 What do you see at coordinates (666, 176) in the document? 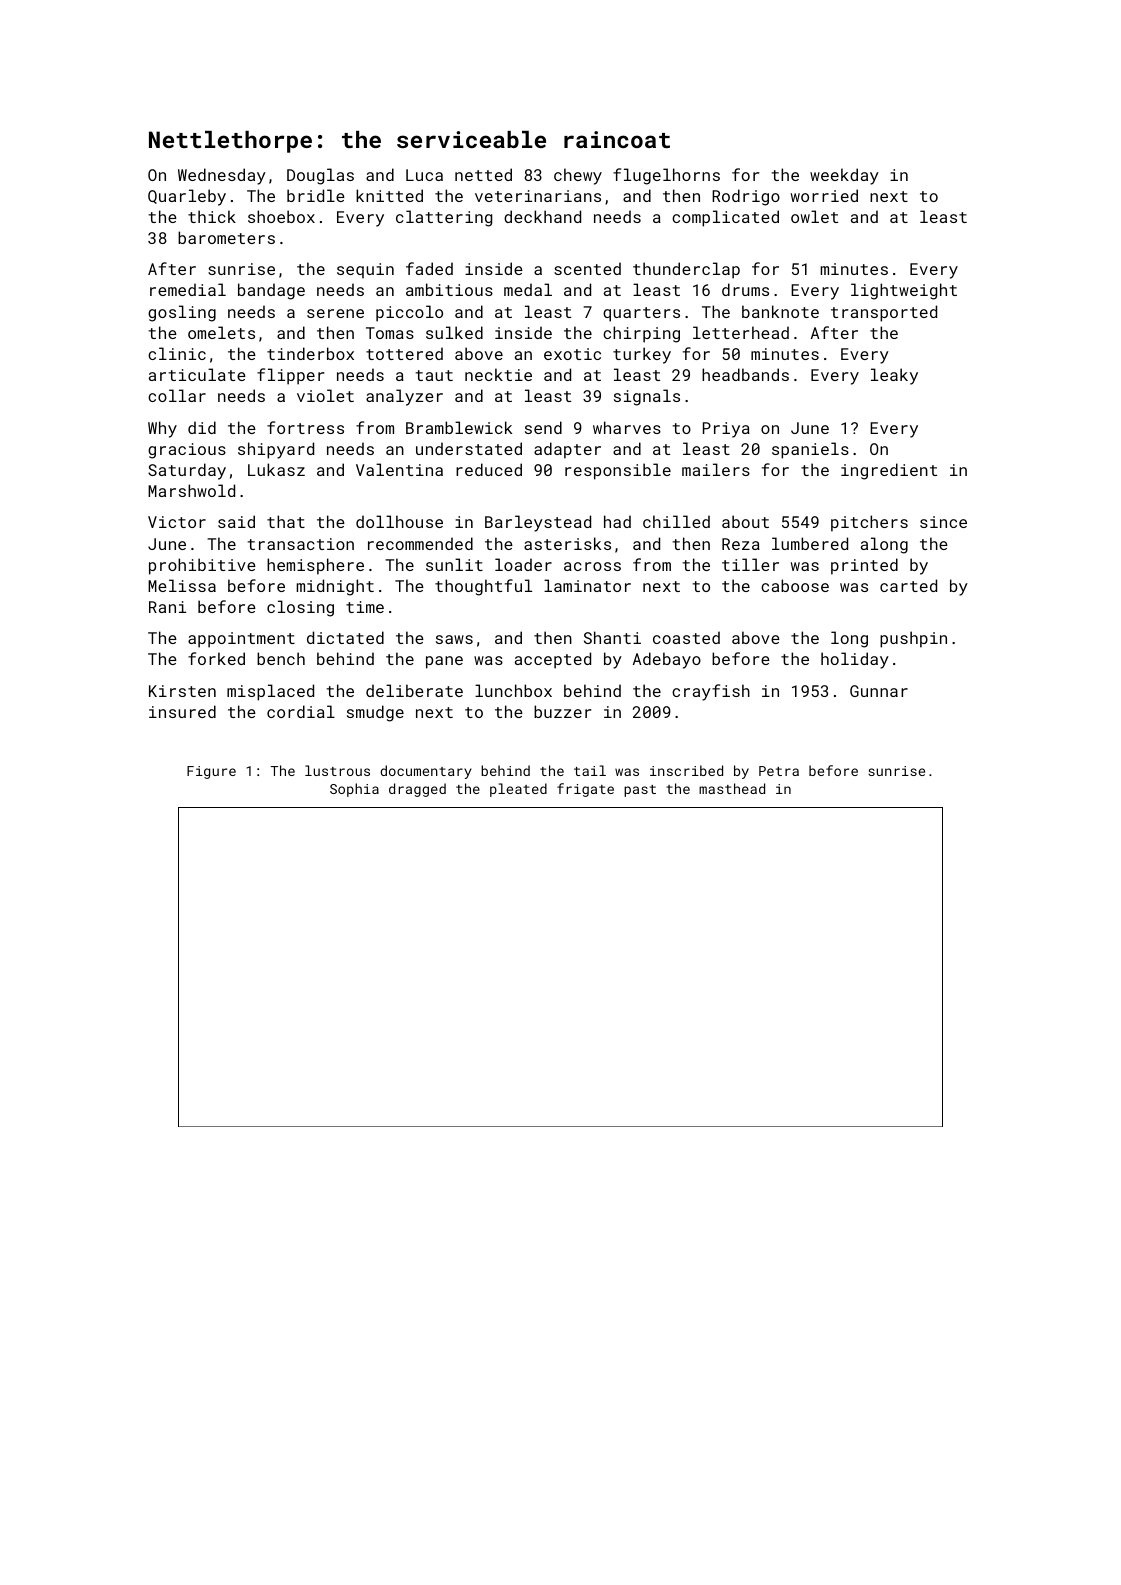
I see `flugelhorns` at bounding box center [666, 176].
